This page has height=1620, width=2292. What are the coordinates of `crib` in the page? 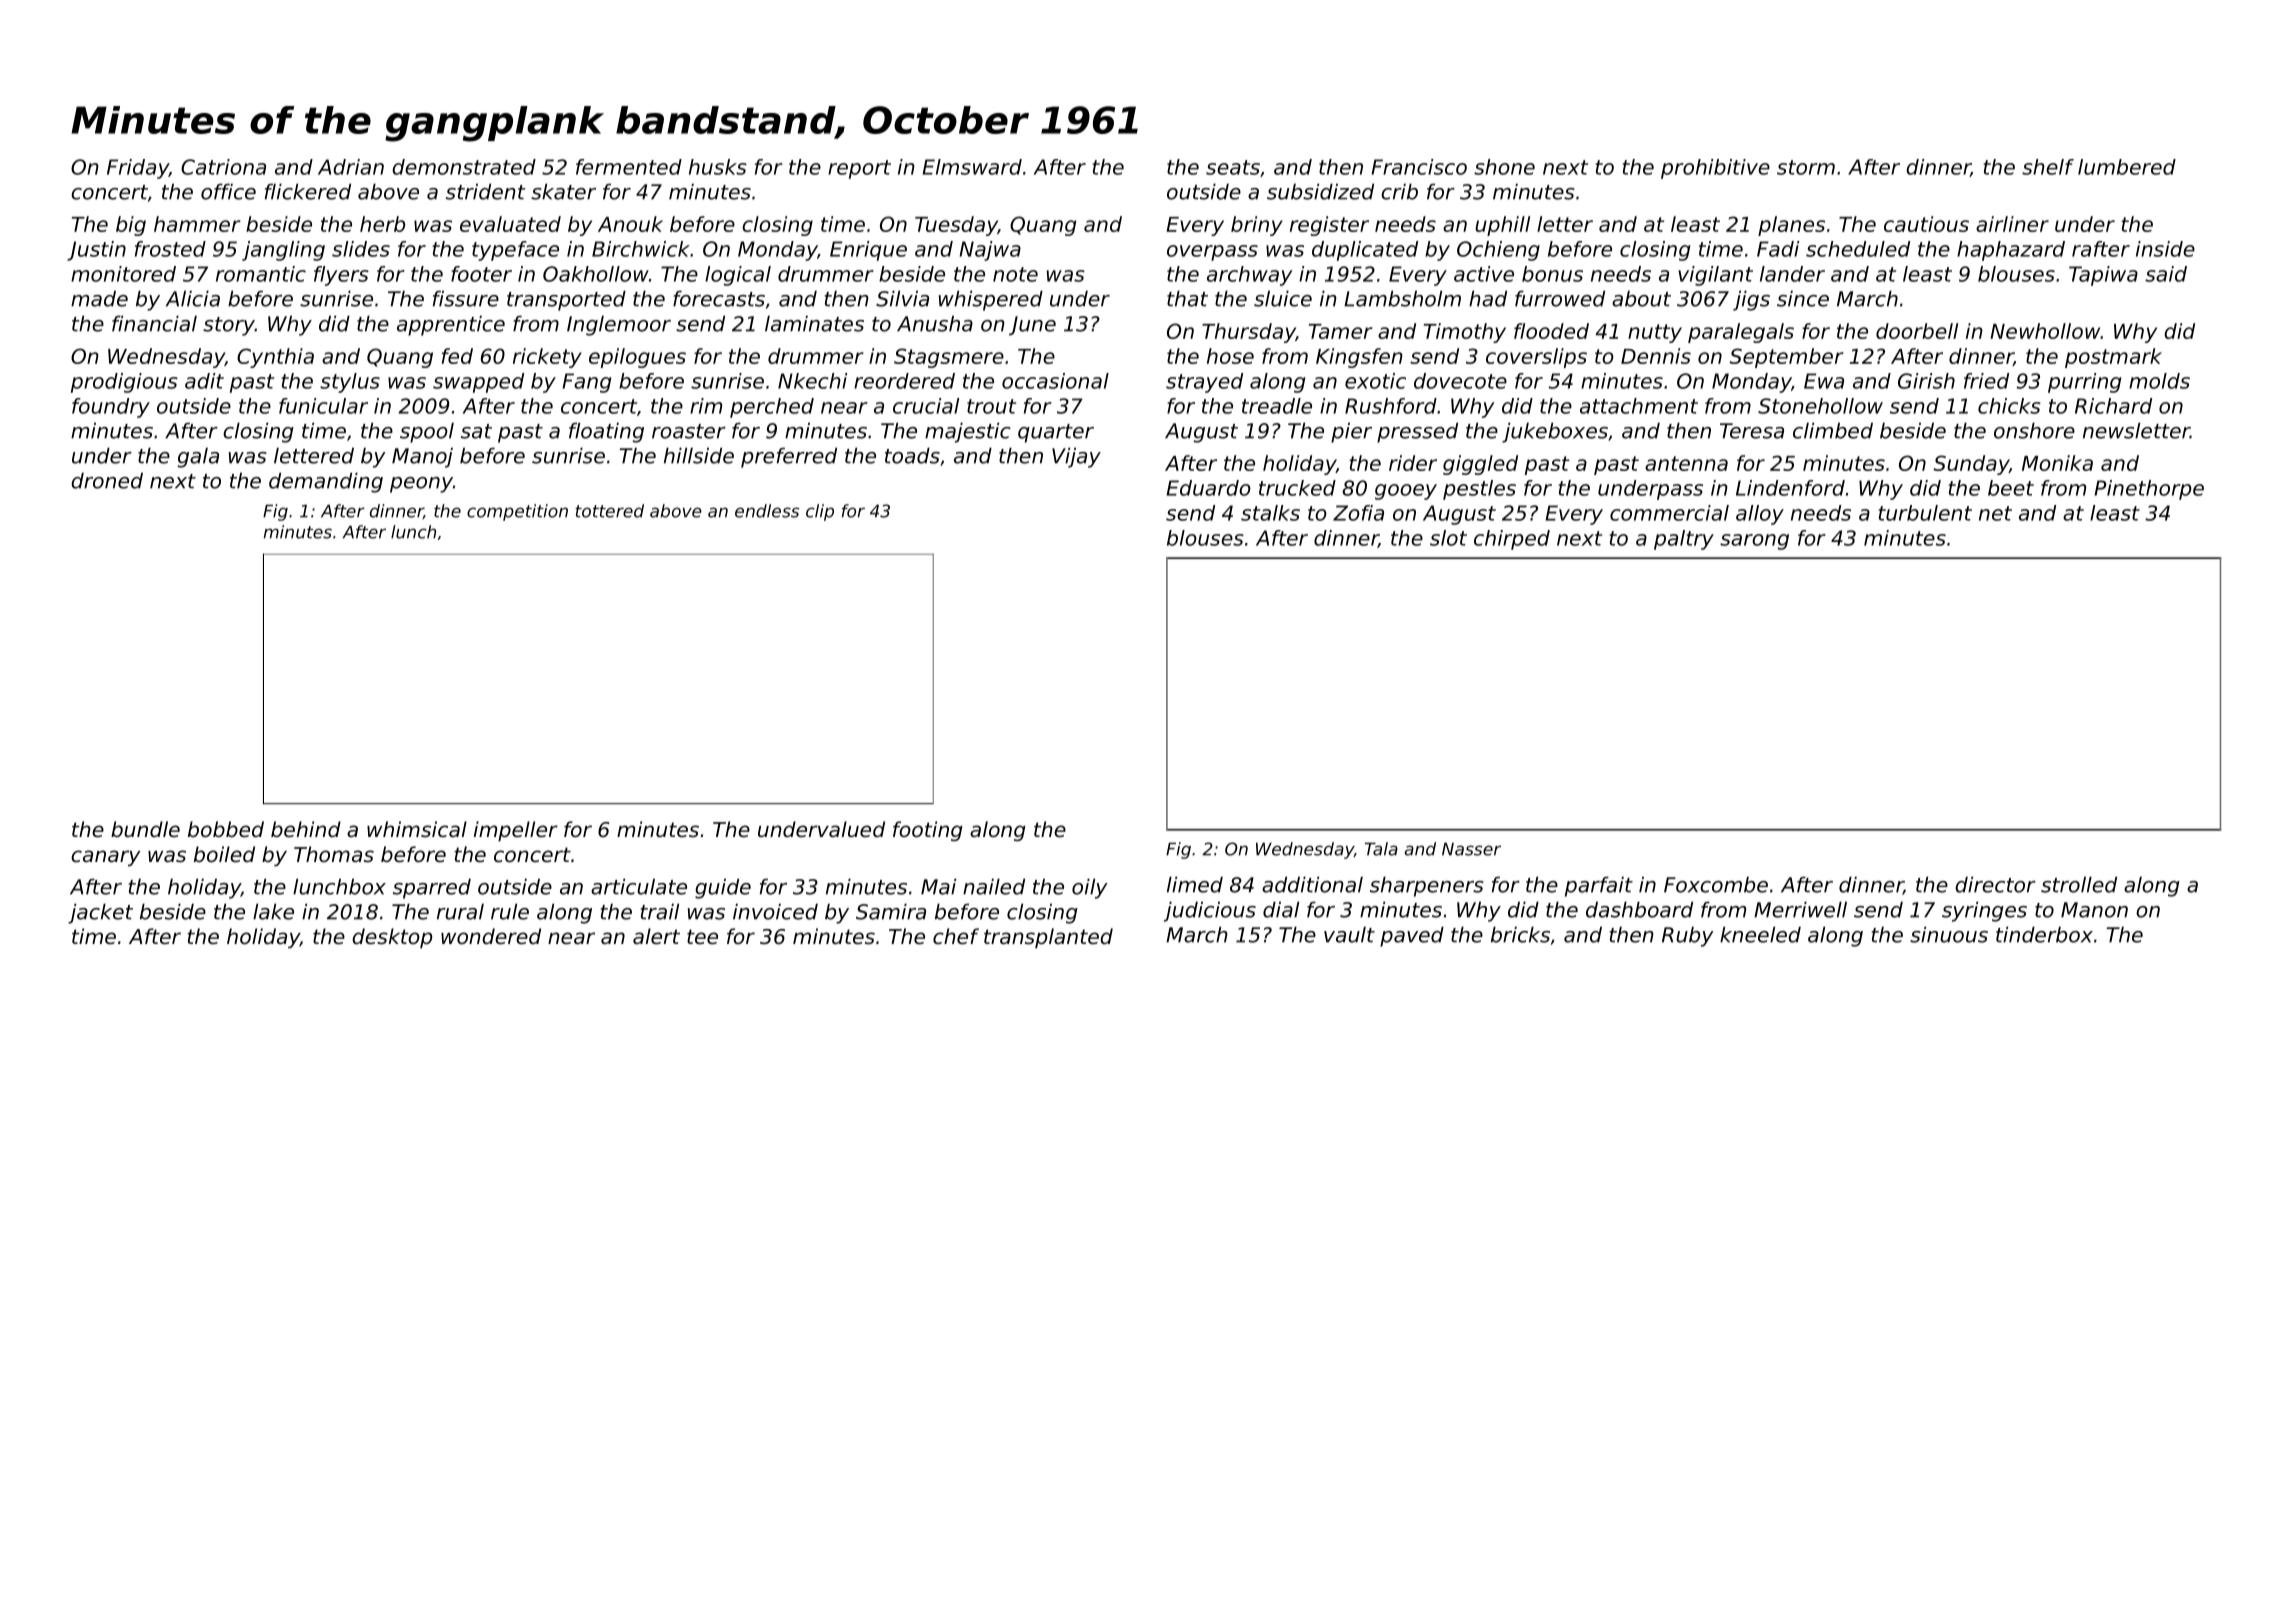 It's located at (1399, 191).
